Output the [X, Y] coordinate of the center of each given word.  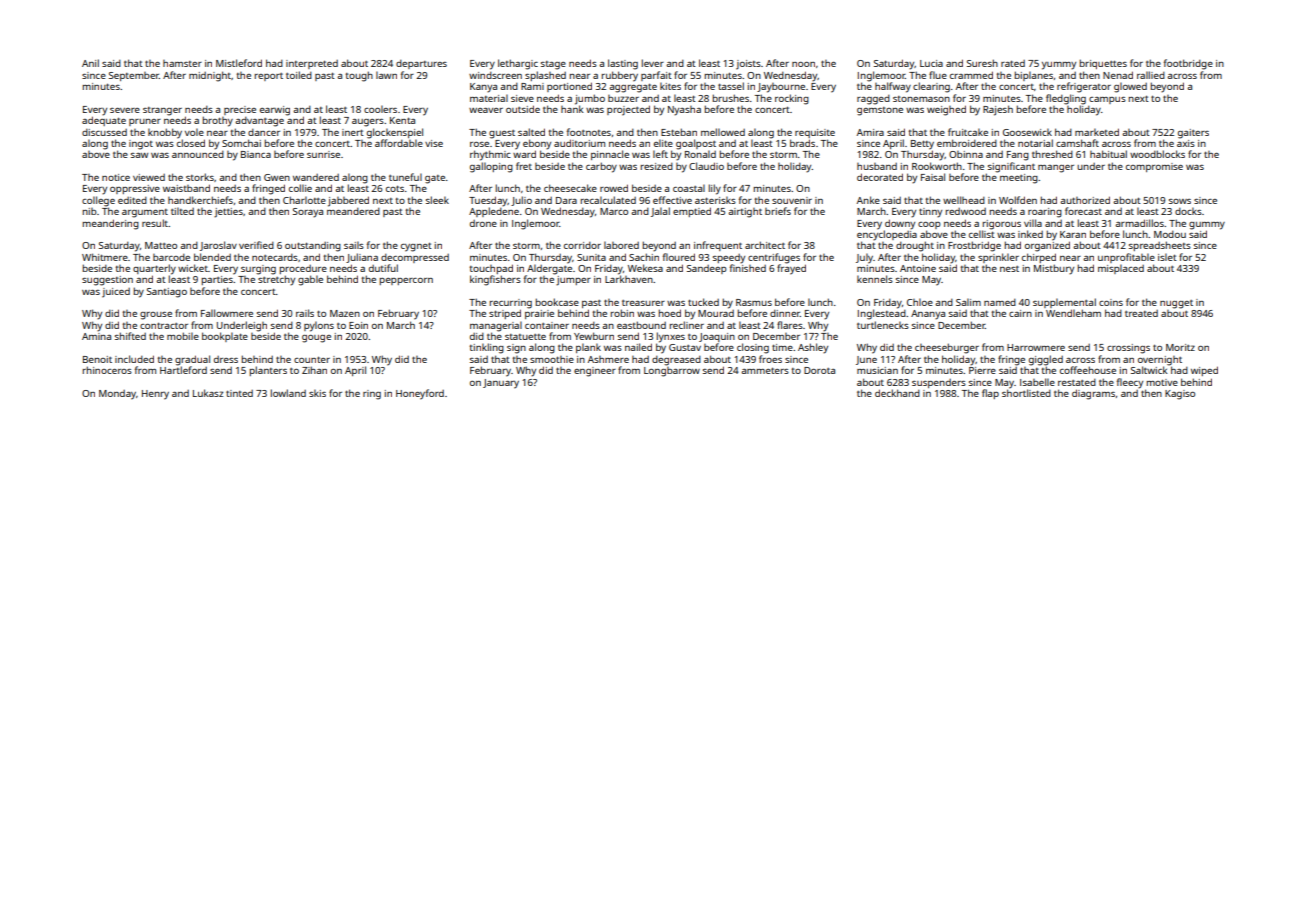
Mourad [716, 313]
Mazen [345, 313]
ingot [141, 145]
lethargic [518, 64]
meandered [353, 211]
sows [1180, 201]
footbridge [1188, 64]
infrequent [718, 246]
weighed [946, 110]
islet [1167, 257]
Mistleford [239, 63]
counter [312, 359]
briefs [778, 211]
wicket [193, 268]
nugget [1176, 304]
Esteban [679, 132]
